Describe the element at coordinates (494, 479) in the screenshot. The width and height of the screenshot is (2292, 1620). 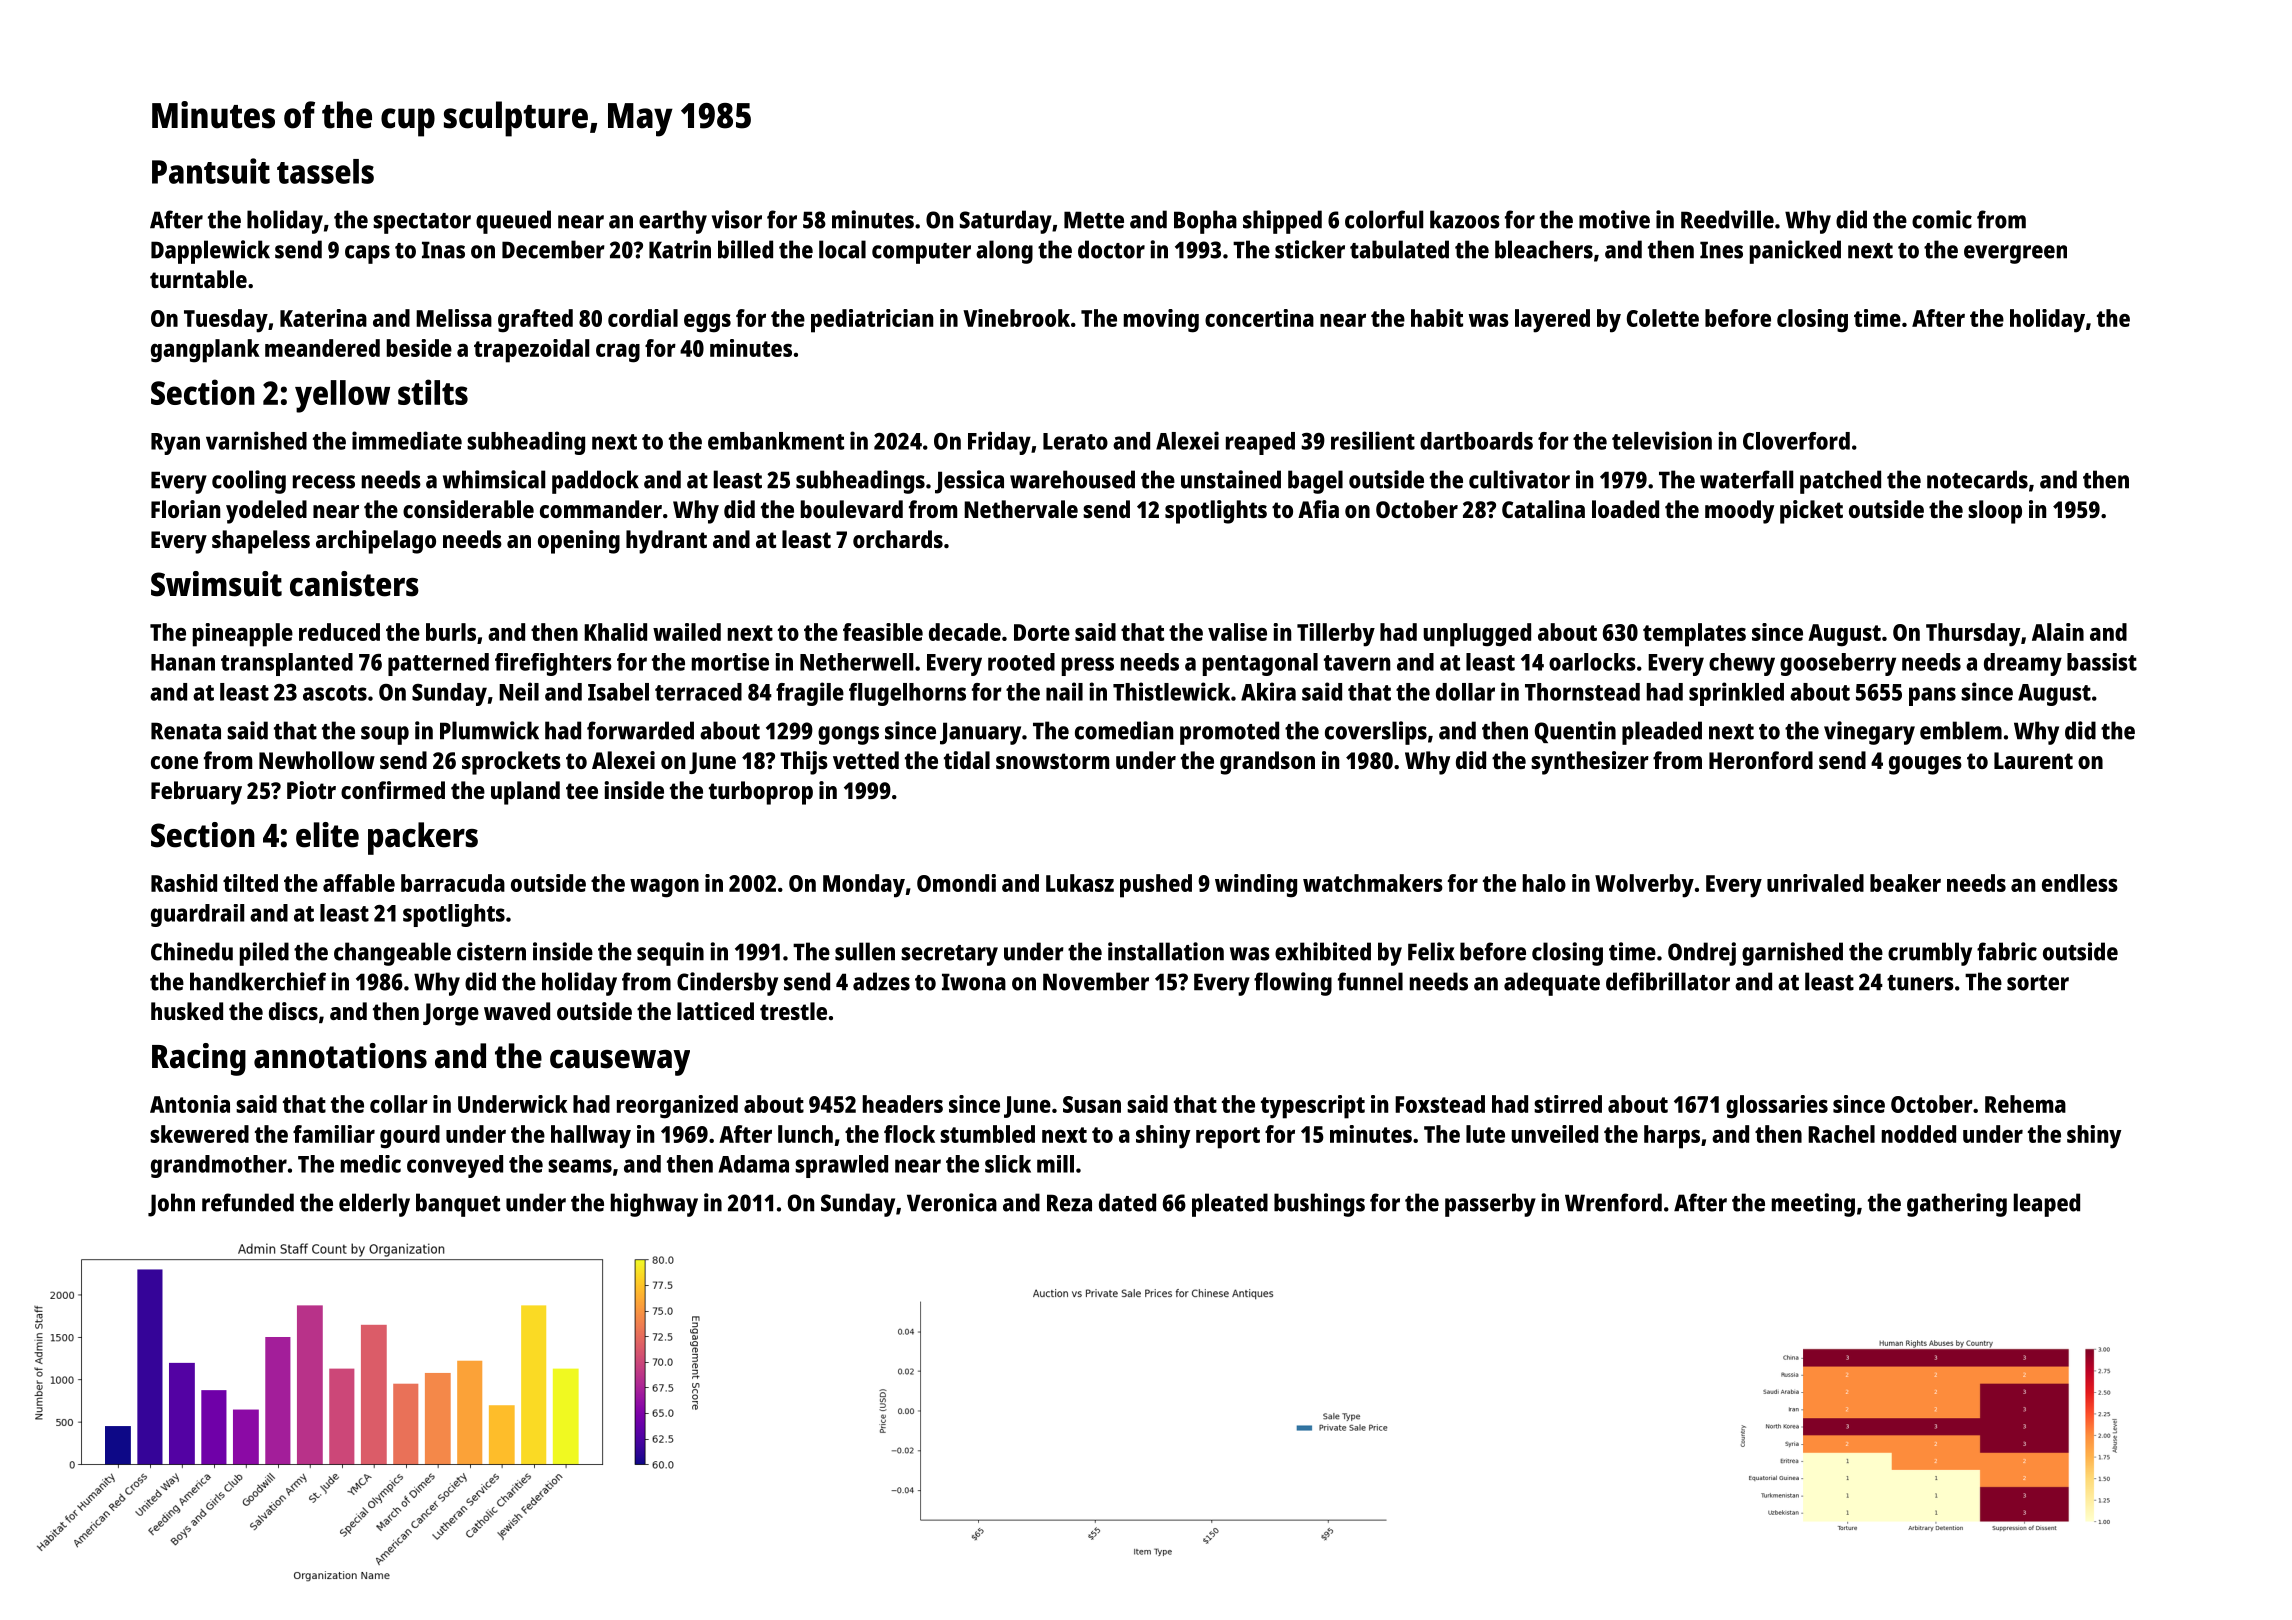
I see `whimsical` at that location.
